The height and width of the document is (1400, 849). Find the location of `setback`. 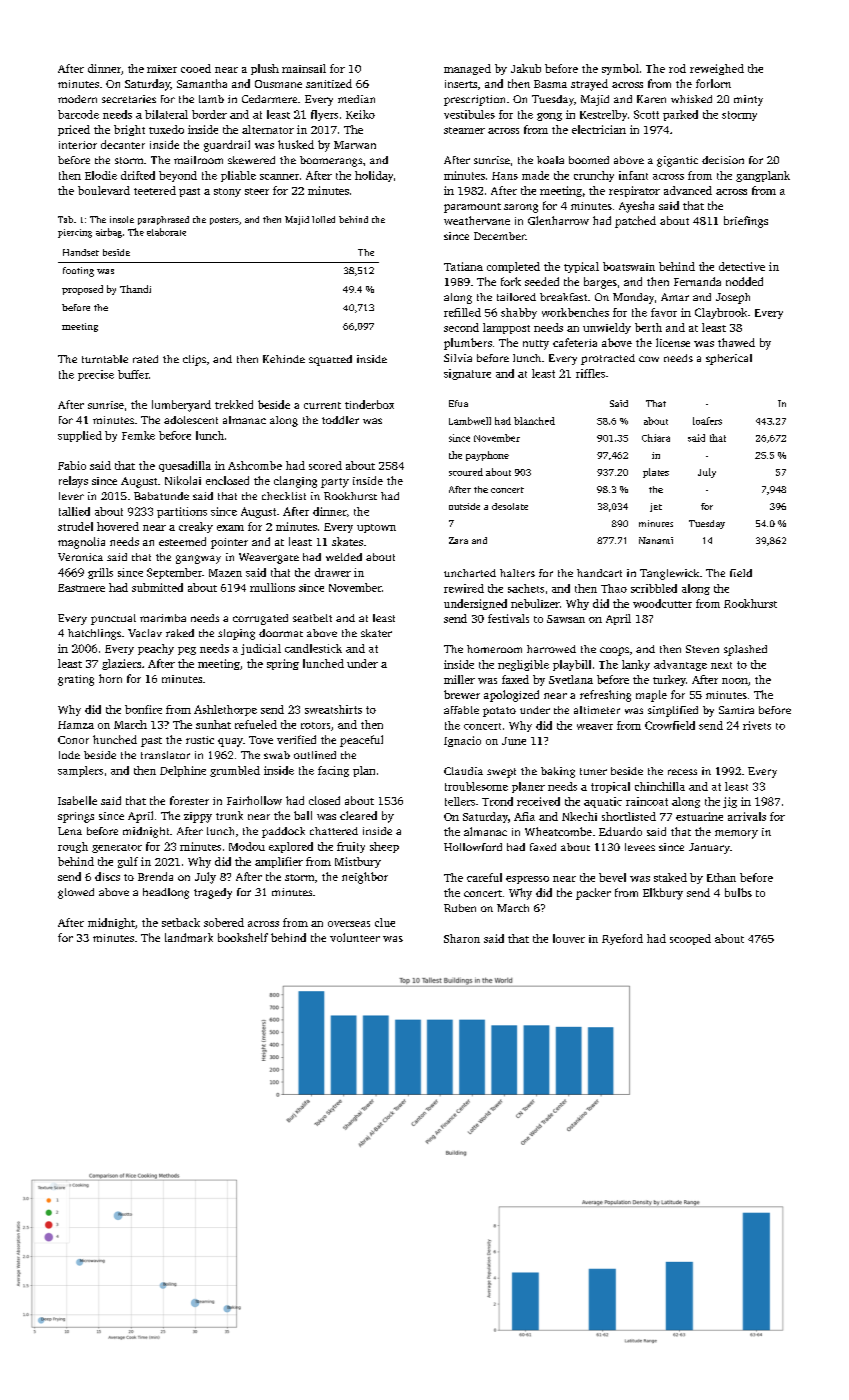

setback is located at coordinates (181, 922).
